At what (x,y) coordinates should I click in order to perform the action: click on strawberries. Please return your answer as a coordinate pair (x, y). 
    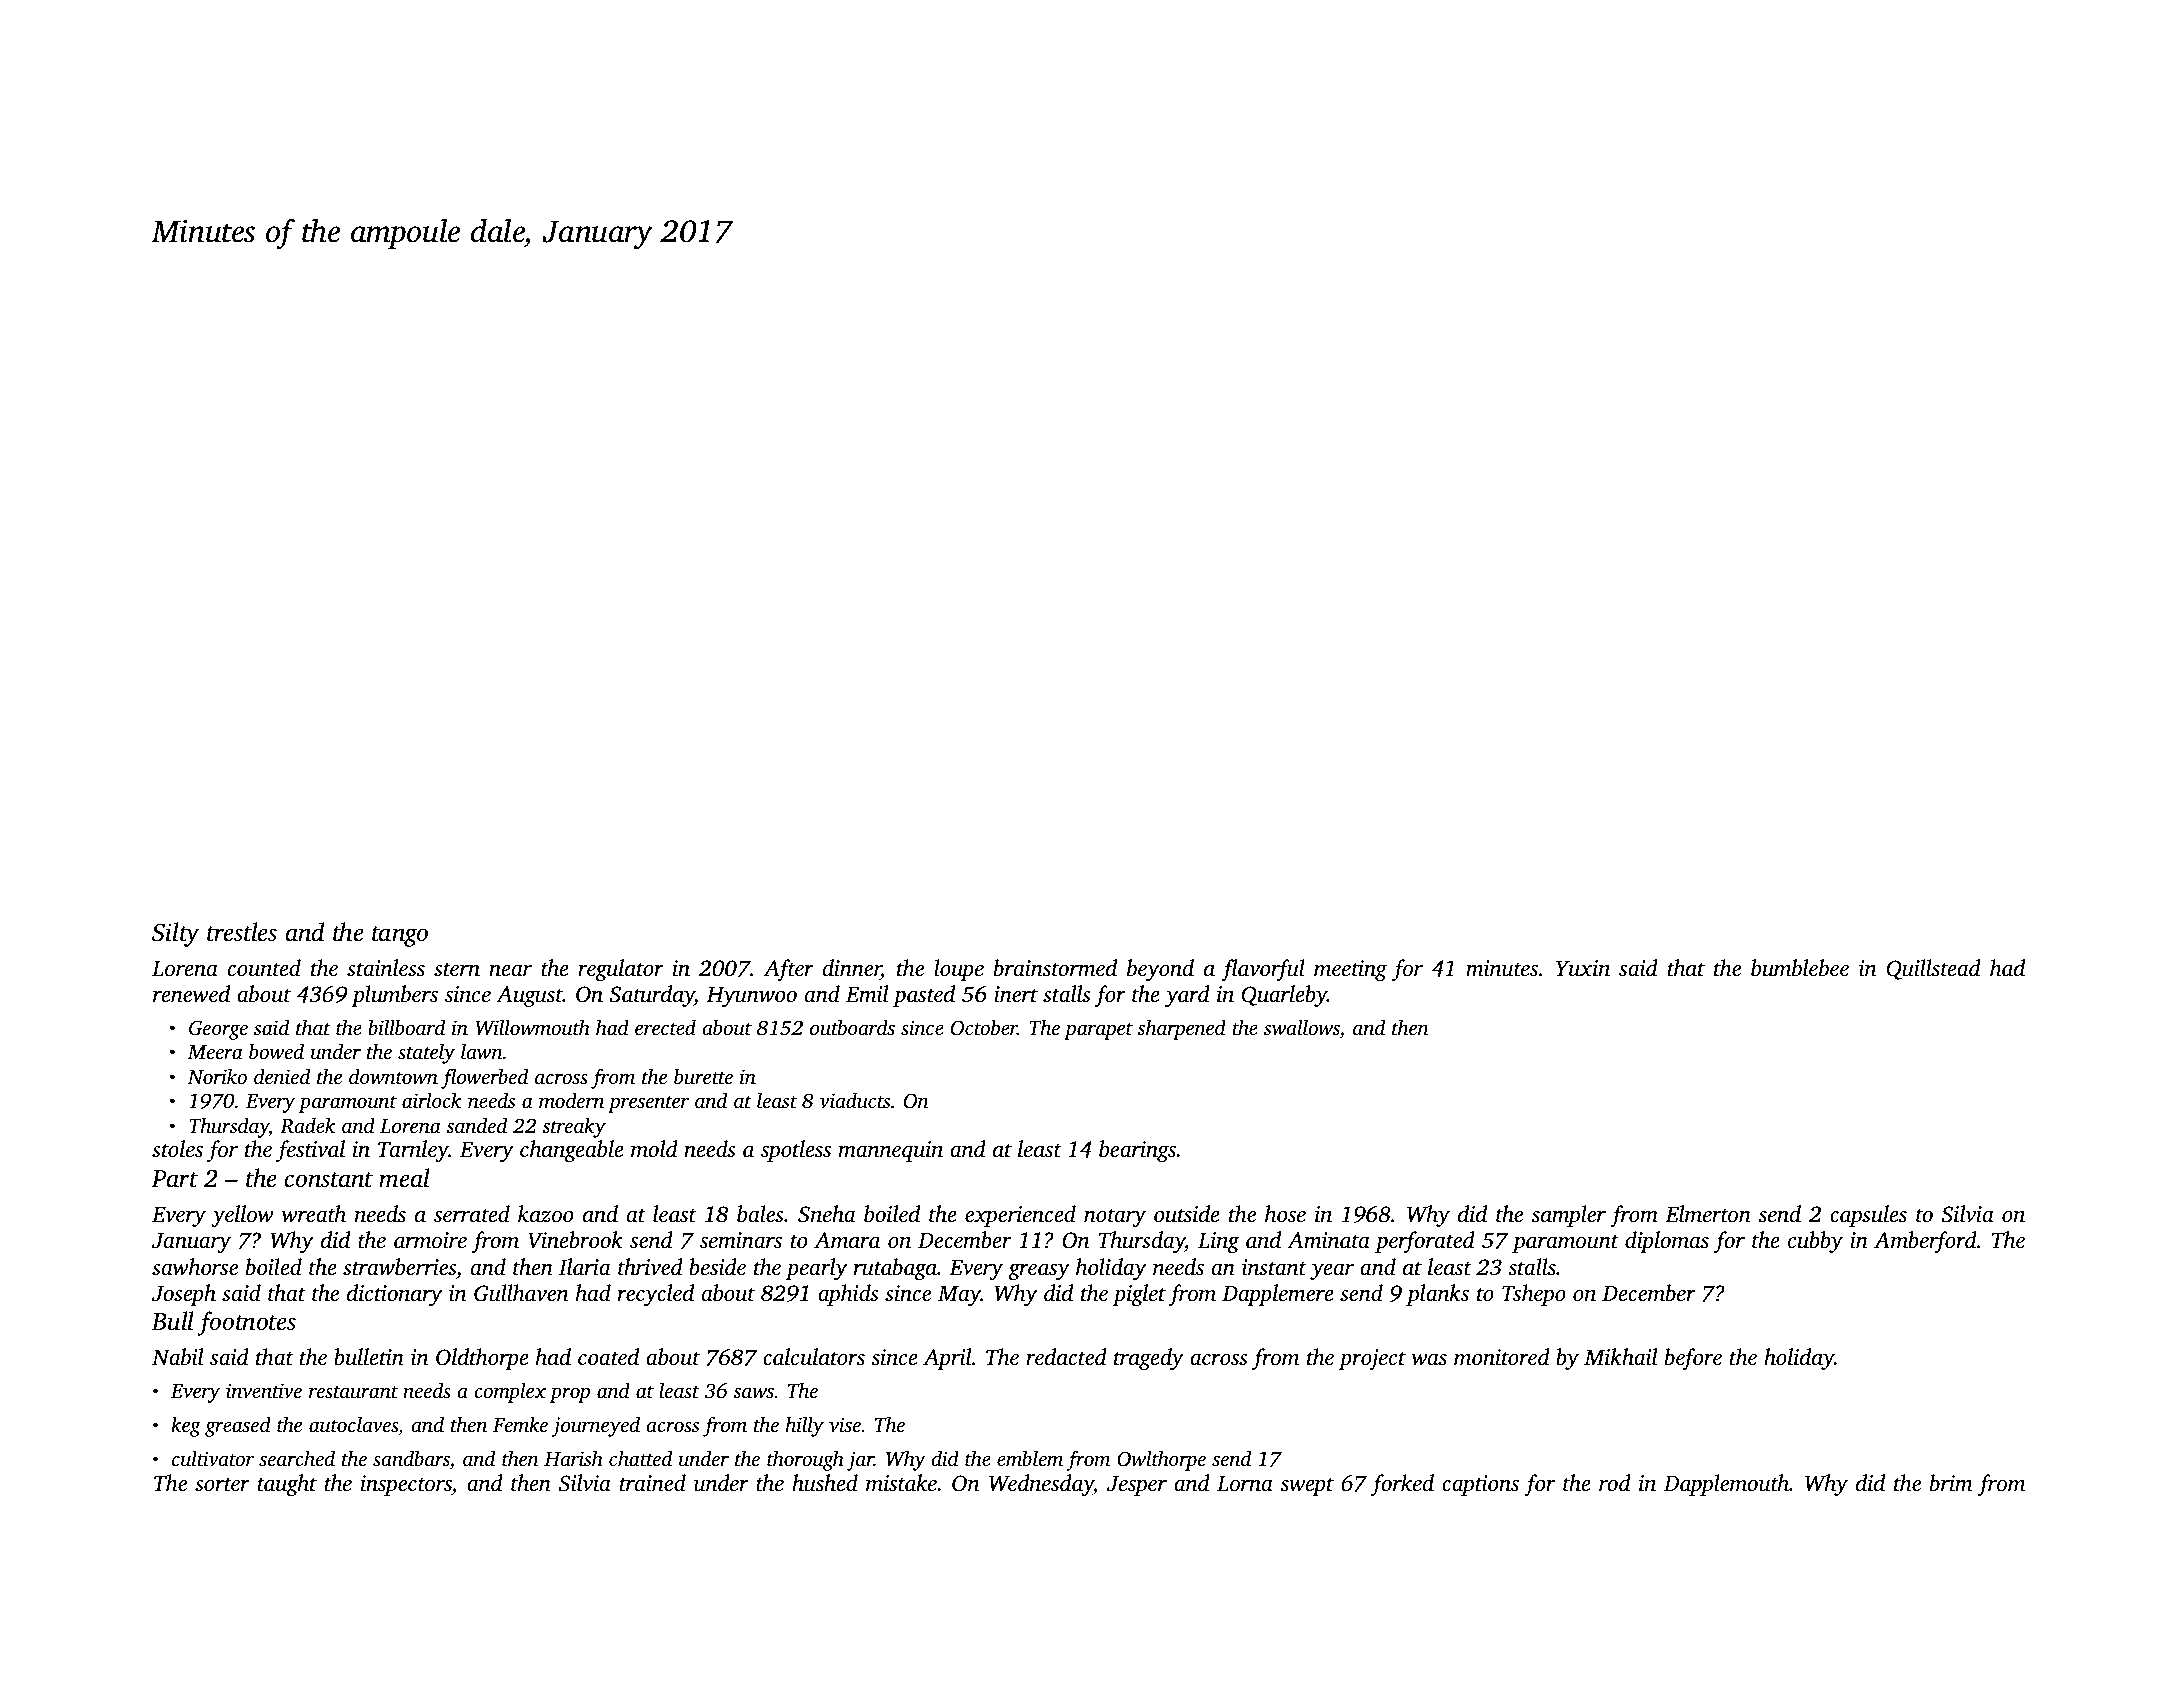
    Looking at the image, I should click on (399, 1267).
